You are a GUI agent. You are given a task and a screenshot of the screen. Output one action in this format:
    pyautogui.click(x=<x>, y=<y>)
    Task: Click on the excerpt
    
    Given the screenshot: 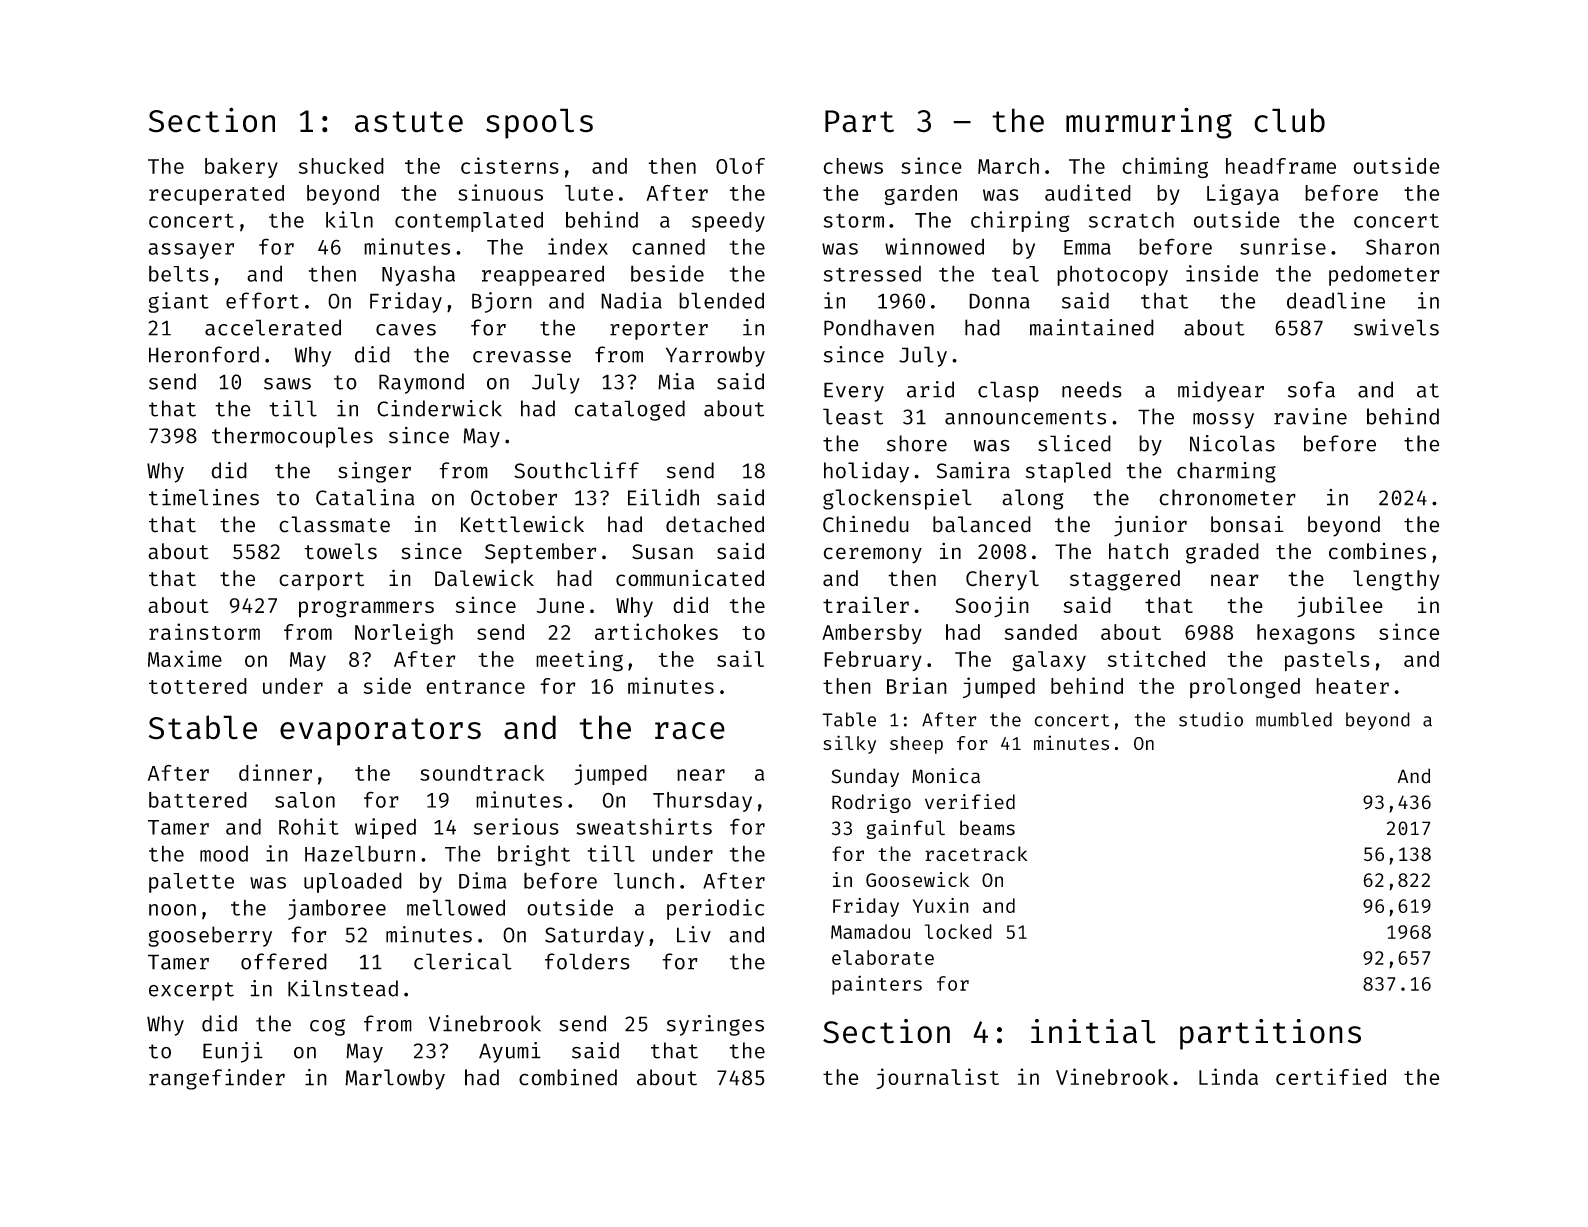 What is the action you would take?
    pyautogui.click(x=191, y=991)
